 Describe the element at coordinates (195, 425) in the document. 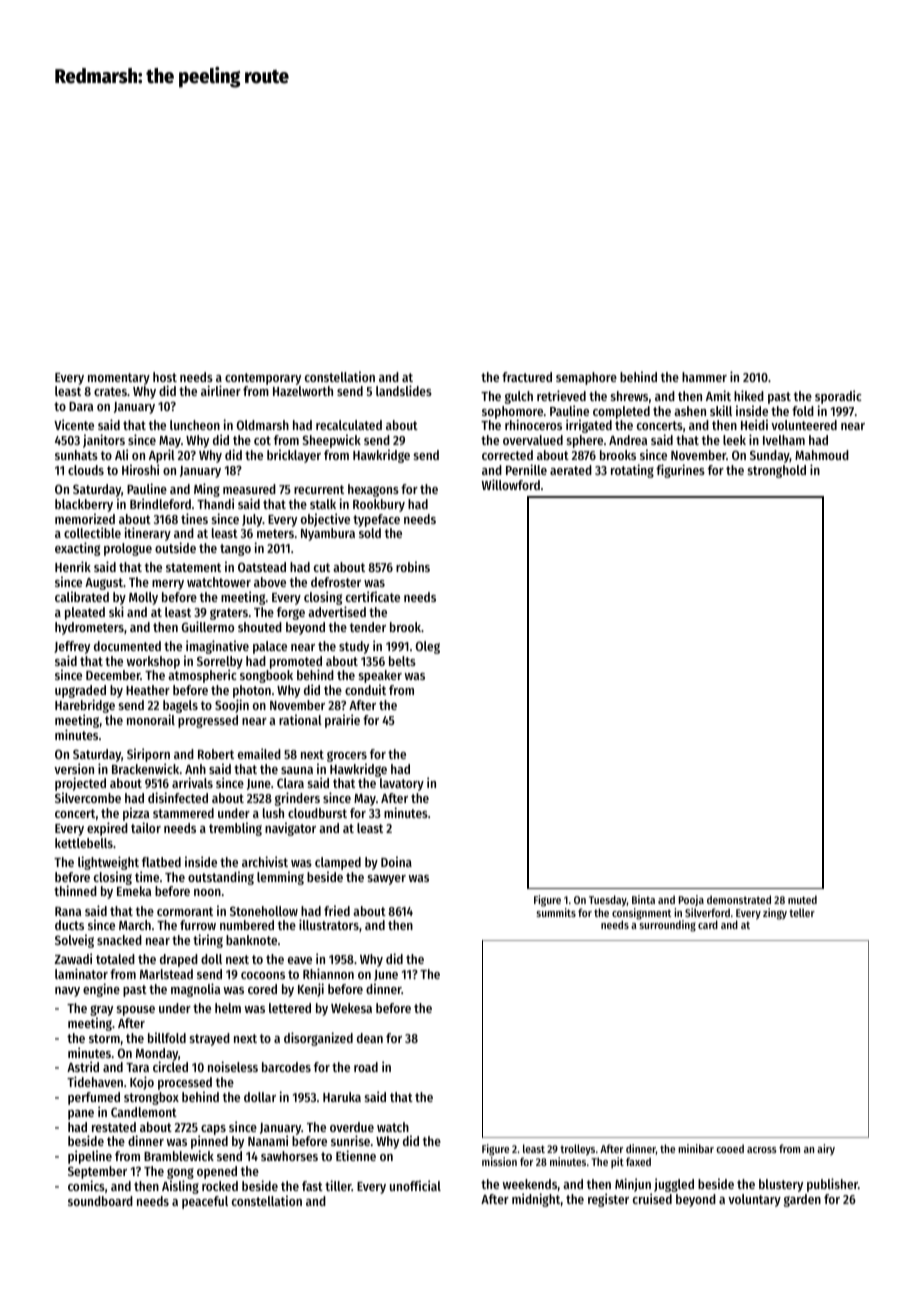

I see `luncheon` at that location.
